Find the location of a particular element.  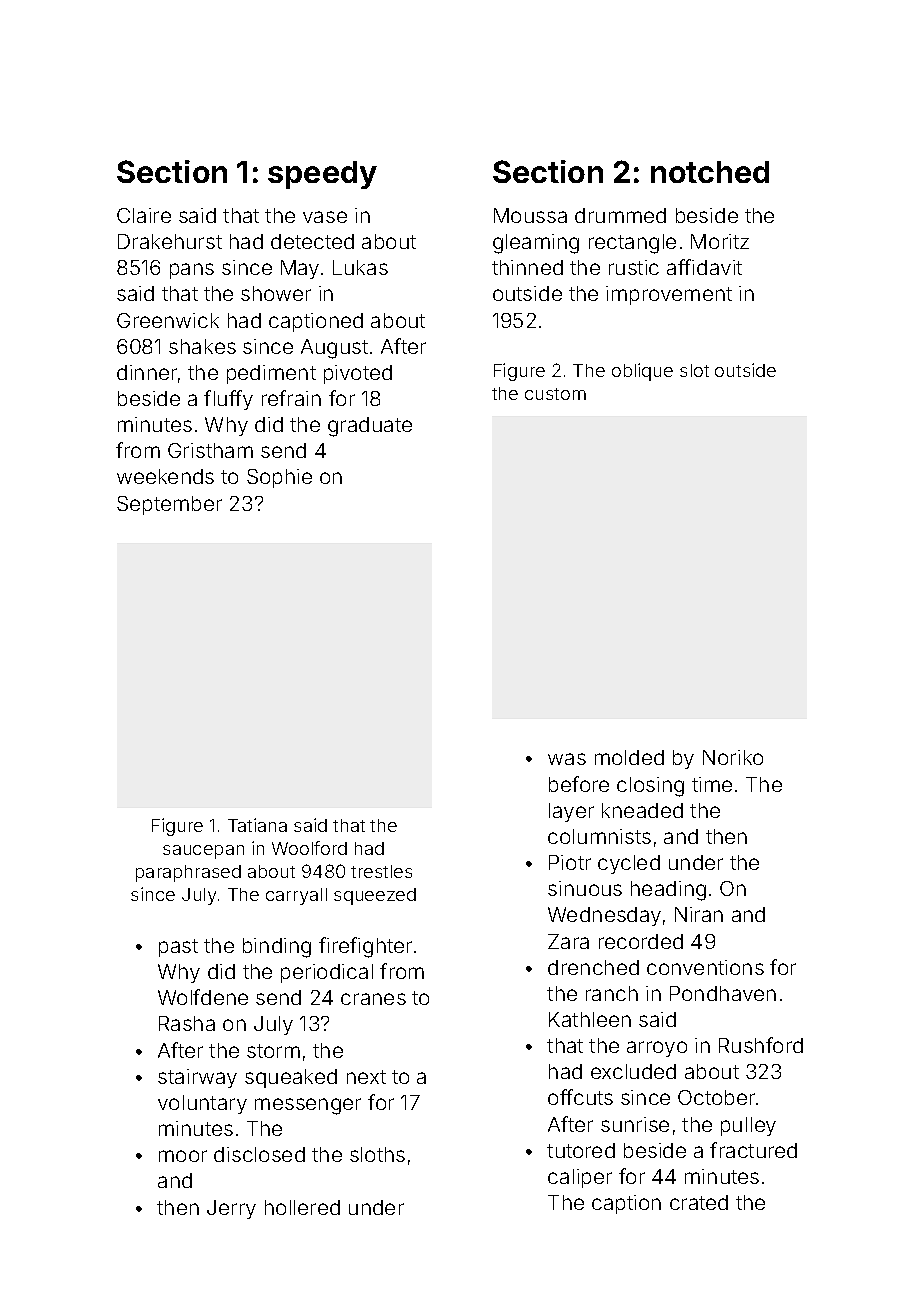

notched is located at coordinates (710, 172).
